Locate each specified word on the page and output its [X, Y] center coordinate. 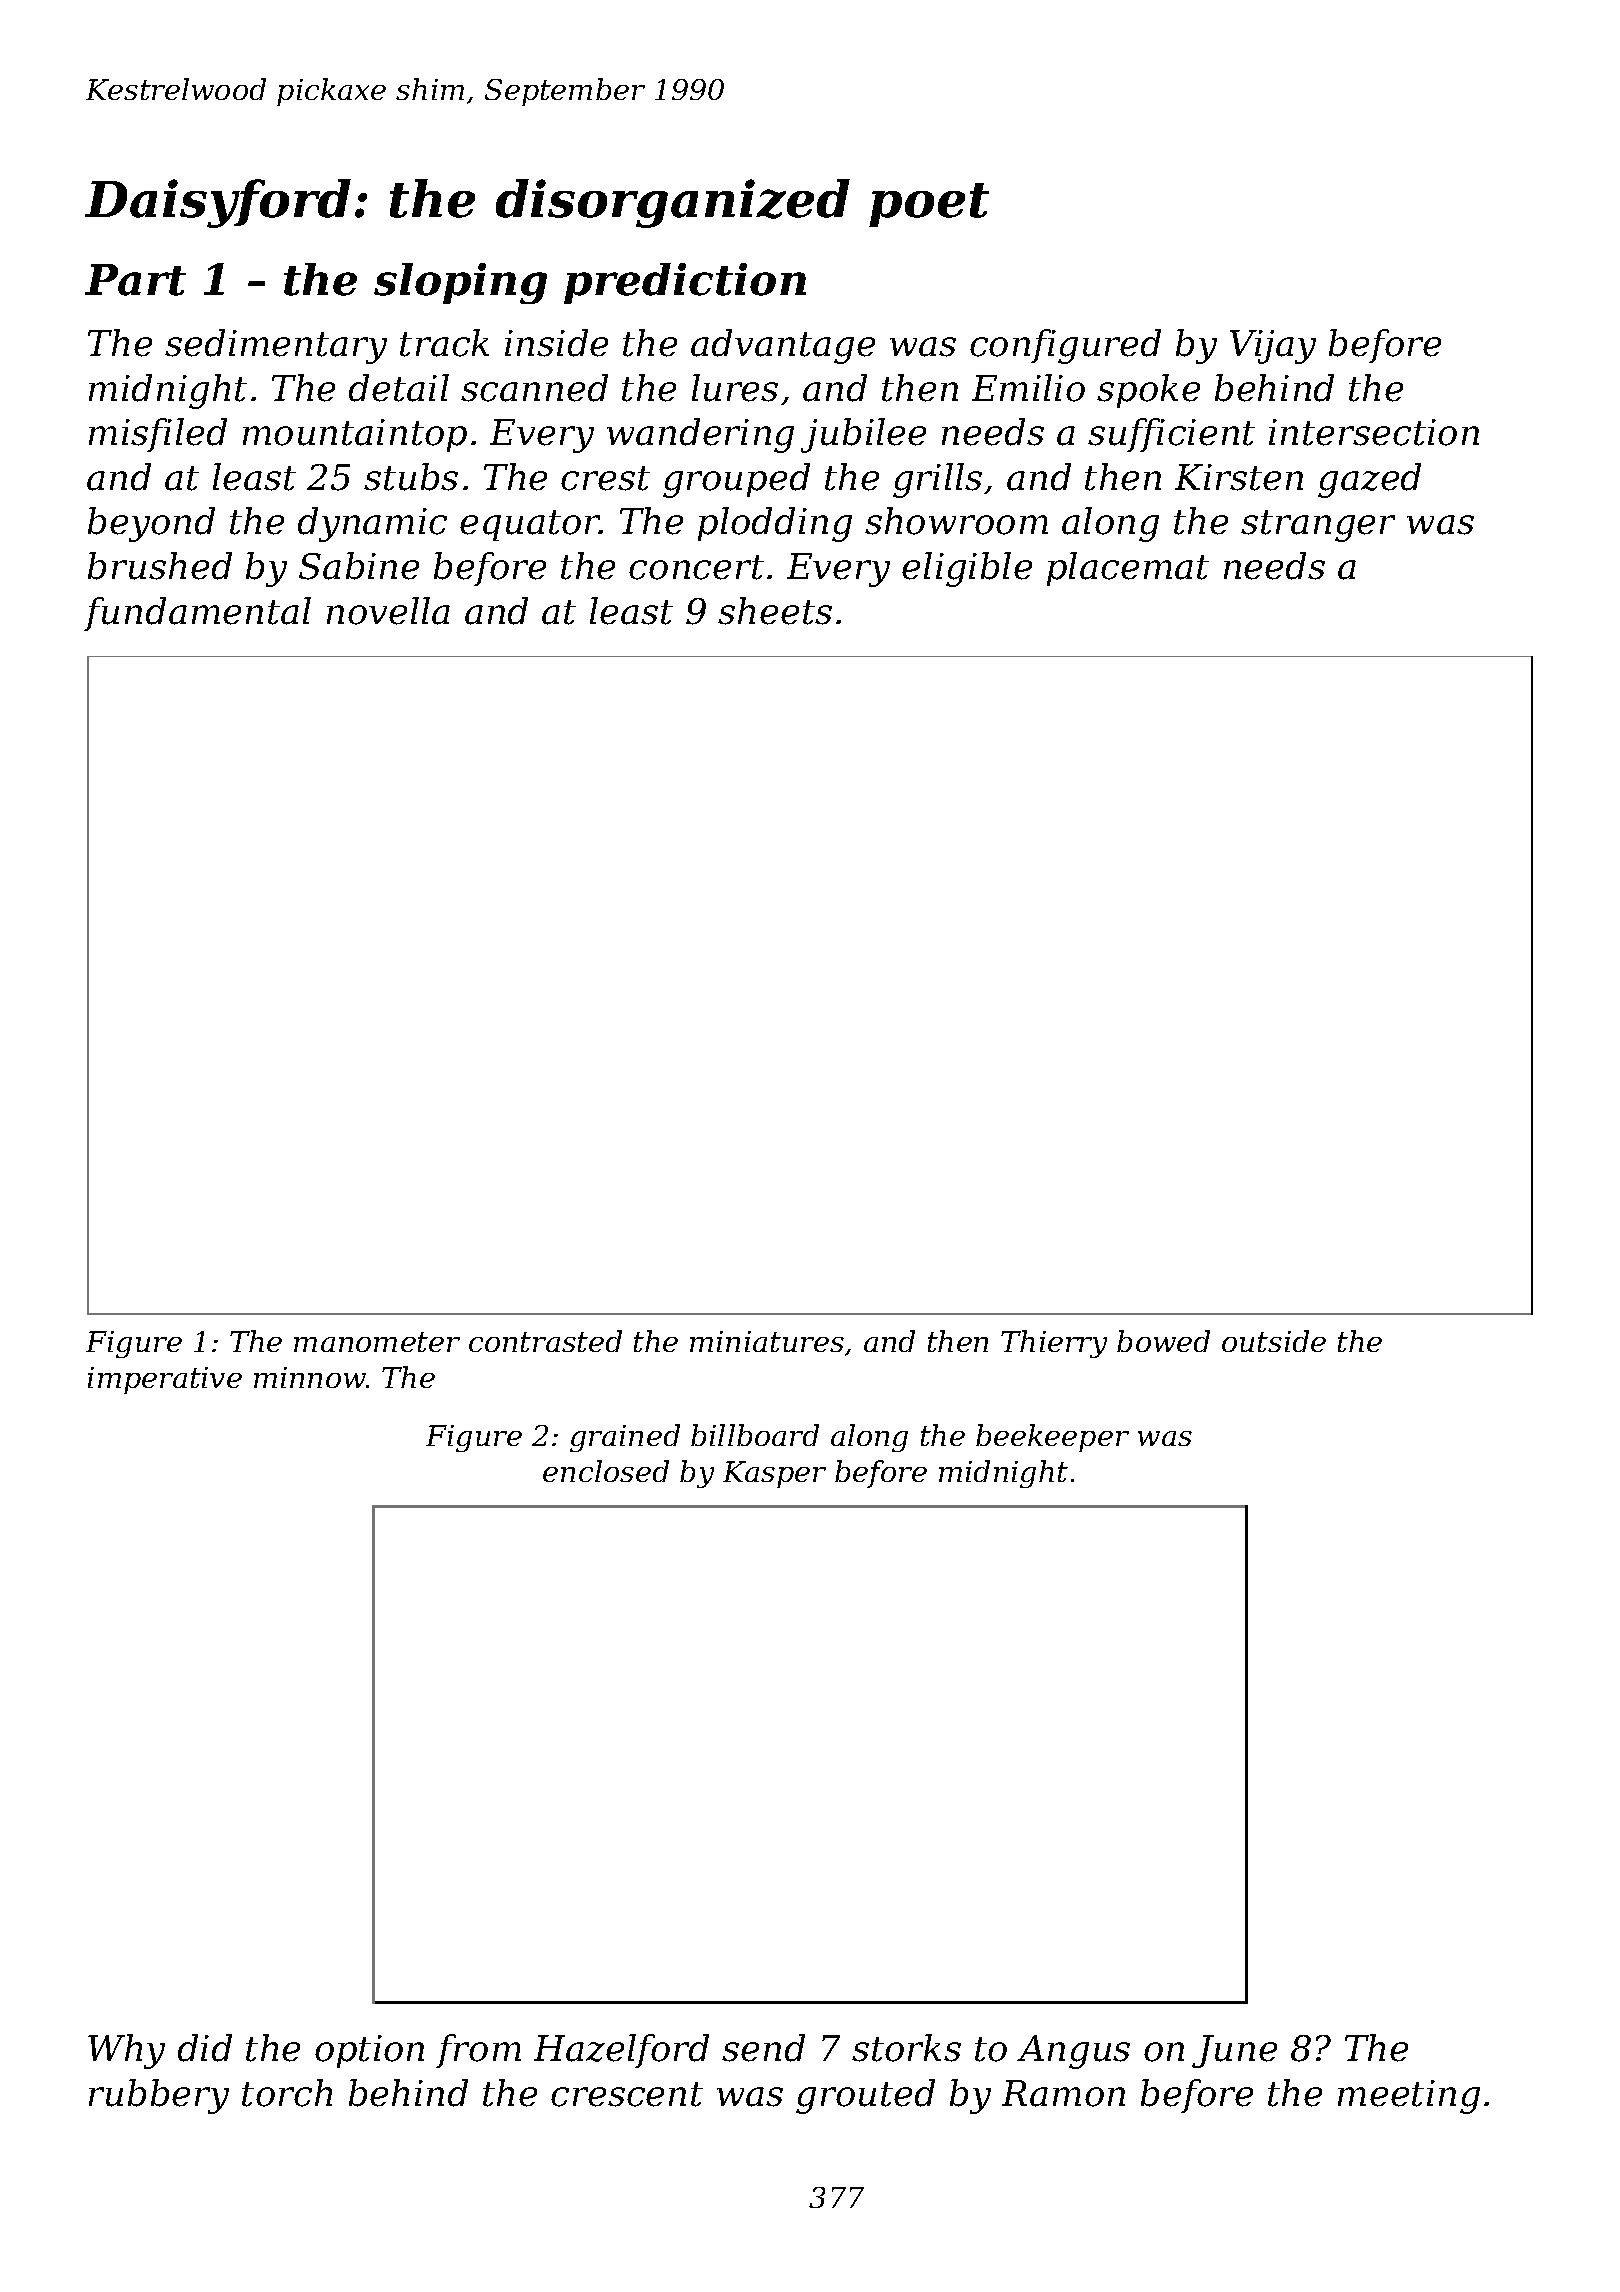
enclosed [606, 1471]
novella [388, 611]
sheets [775, 611]
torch [287, 2093]
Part [135, 280]
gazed [1369, 480]
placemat [1128, 569]
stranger [1318, 526]
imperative [165, 1380]
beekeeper [1052, 1438]
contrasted [545, 1341]
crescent [627, 2094]
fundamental [197, 614]
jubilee [863, 435]
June [1234, 2051]
